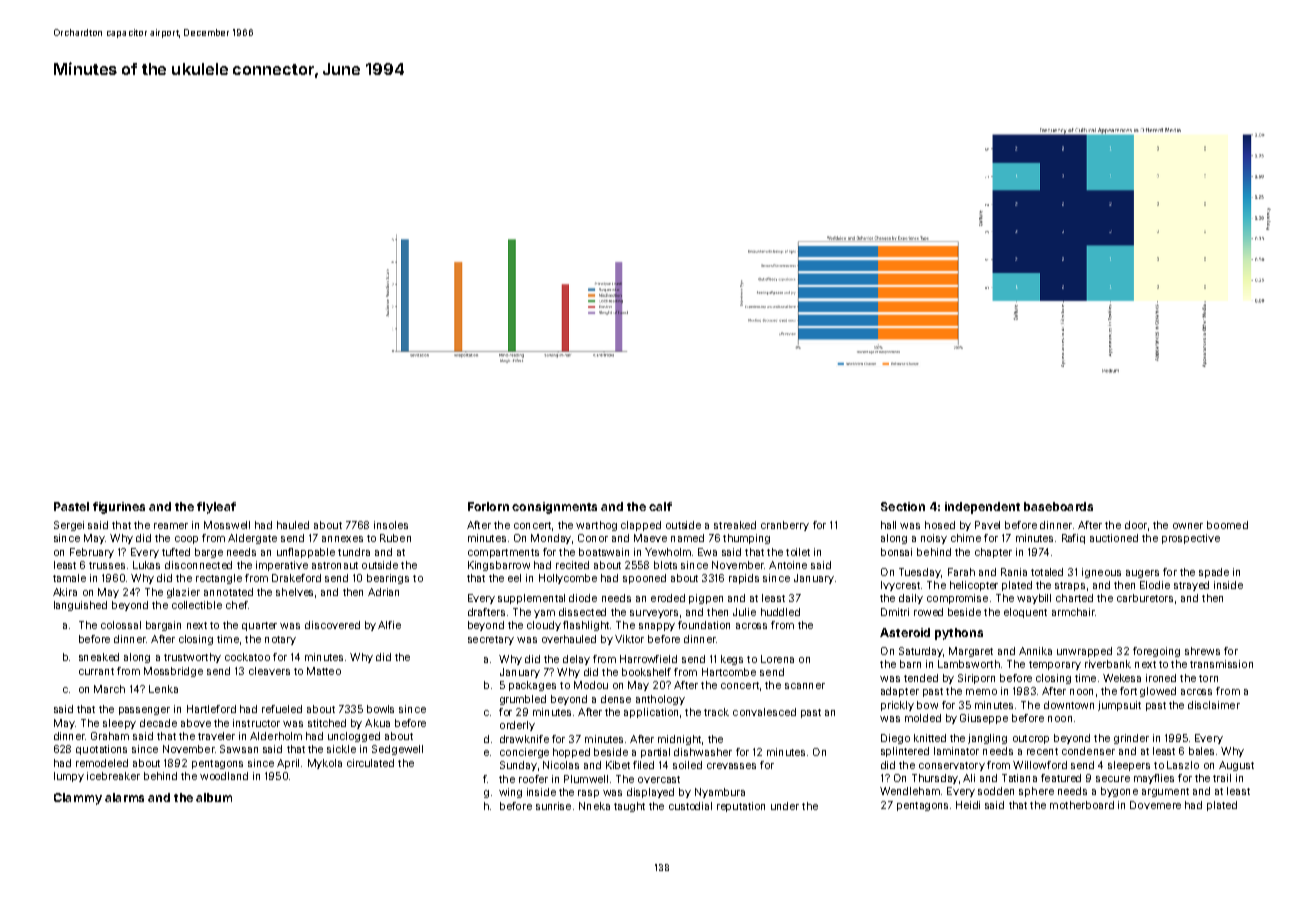 Image resolution: width=1308 pixels, height=924 pixels. What do you see at coordinates (993, 553) in the page?
I see `chapter` at bounding box center [993, 553].
